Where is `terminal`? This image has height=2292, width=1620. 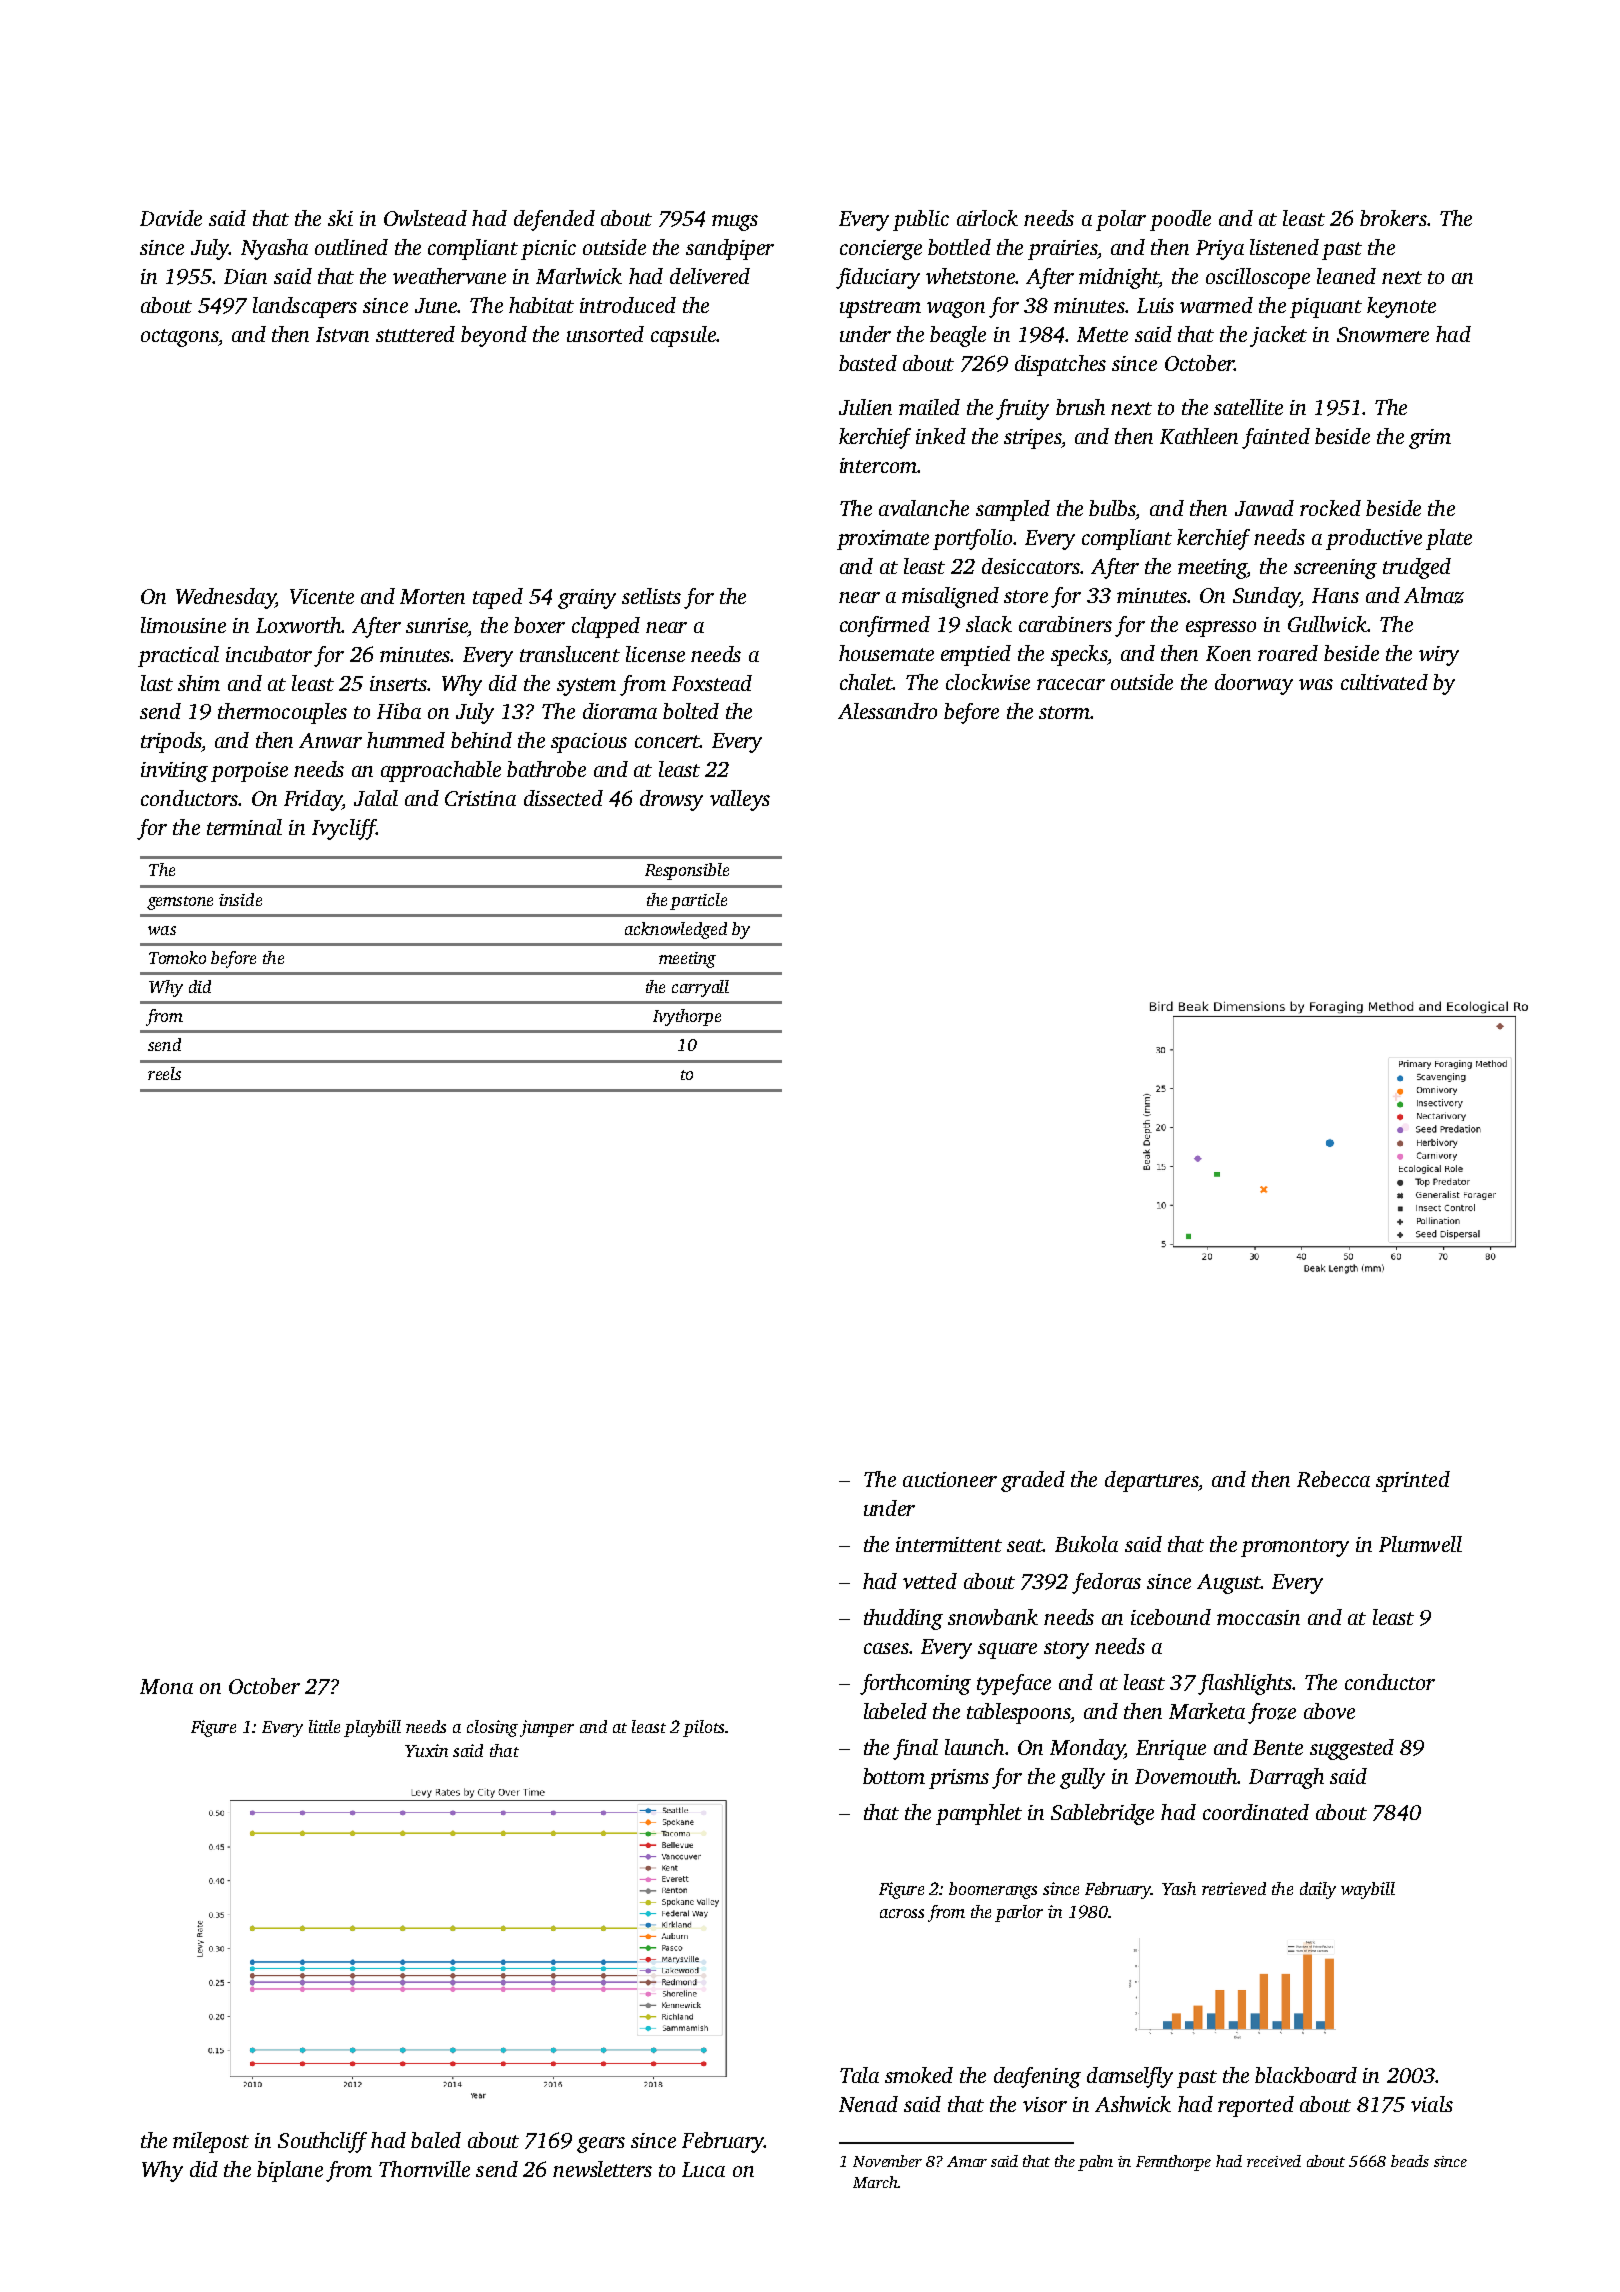 terminal is located at coordinates (244, 827).
